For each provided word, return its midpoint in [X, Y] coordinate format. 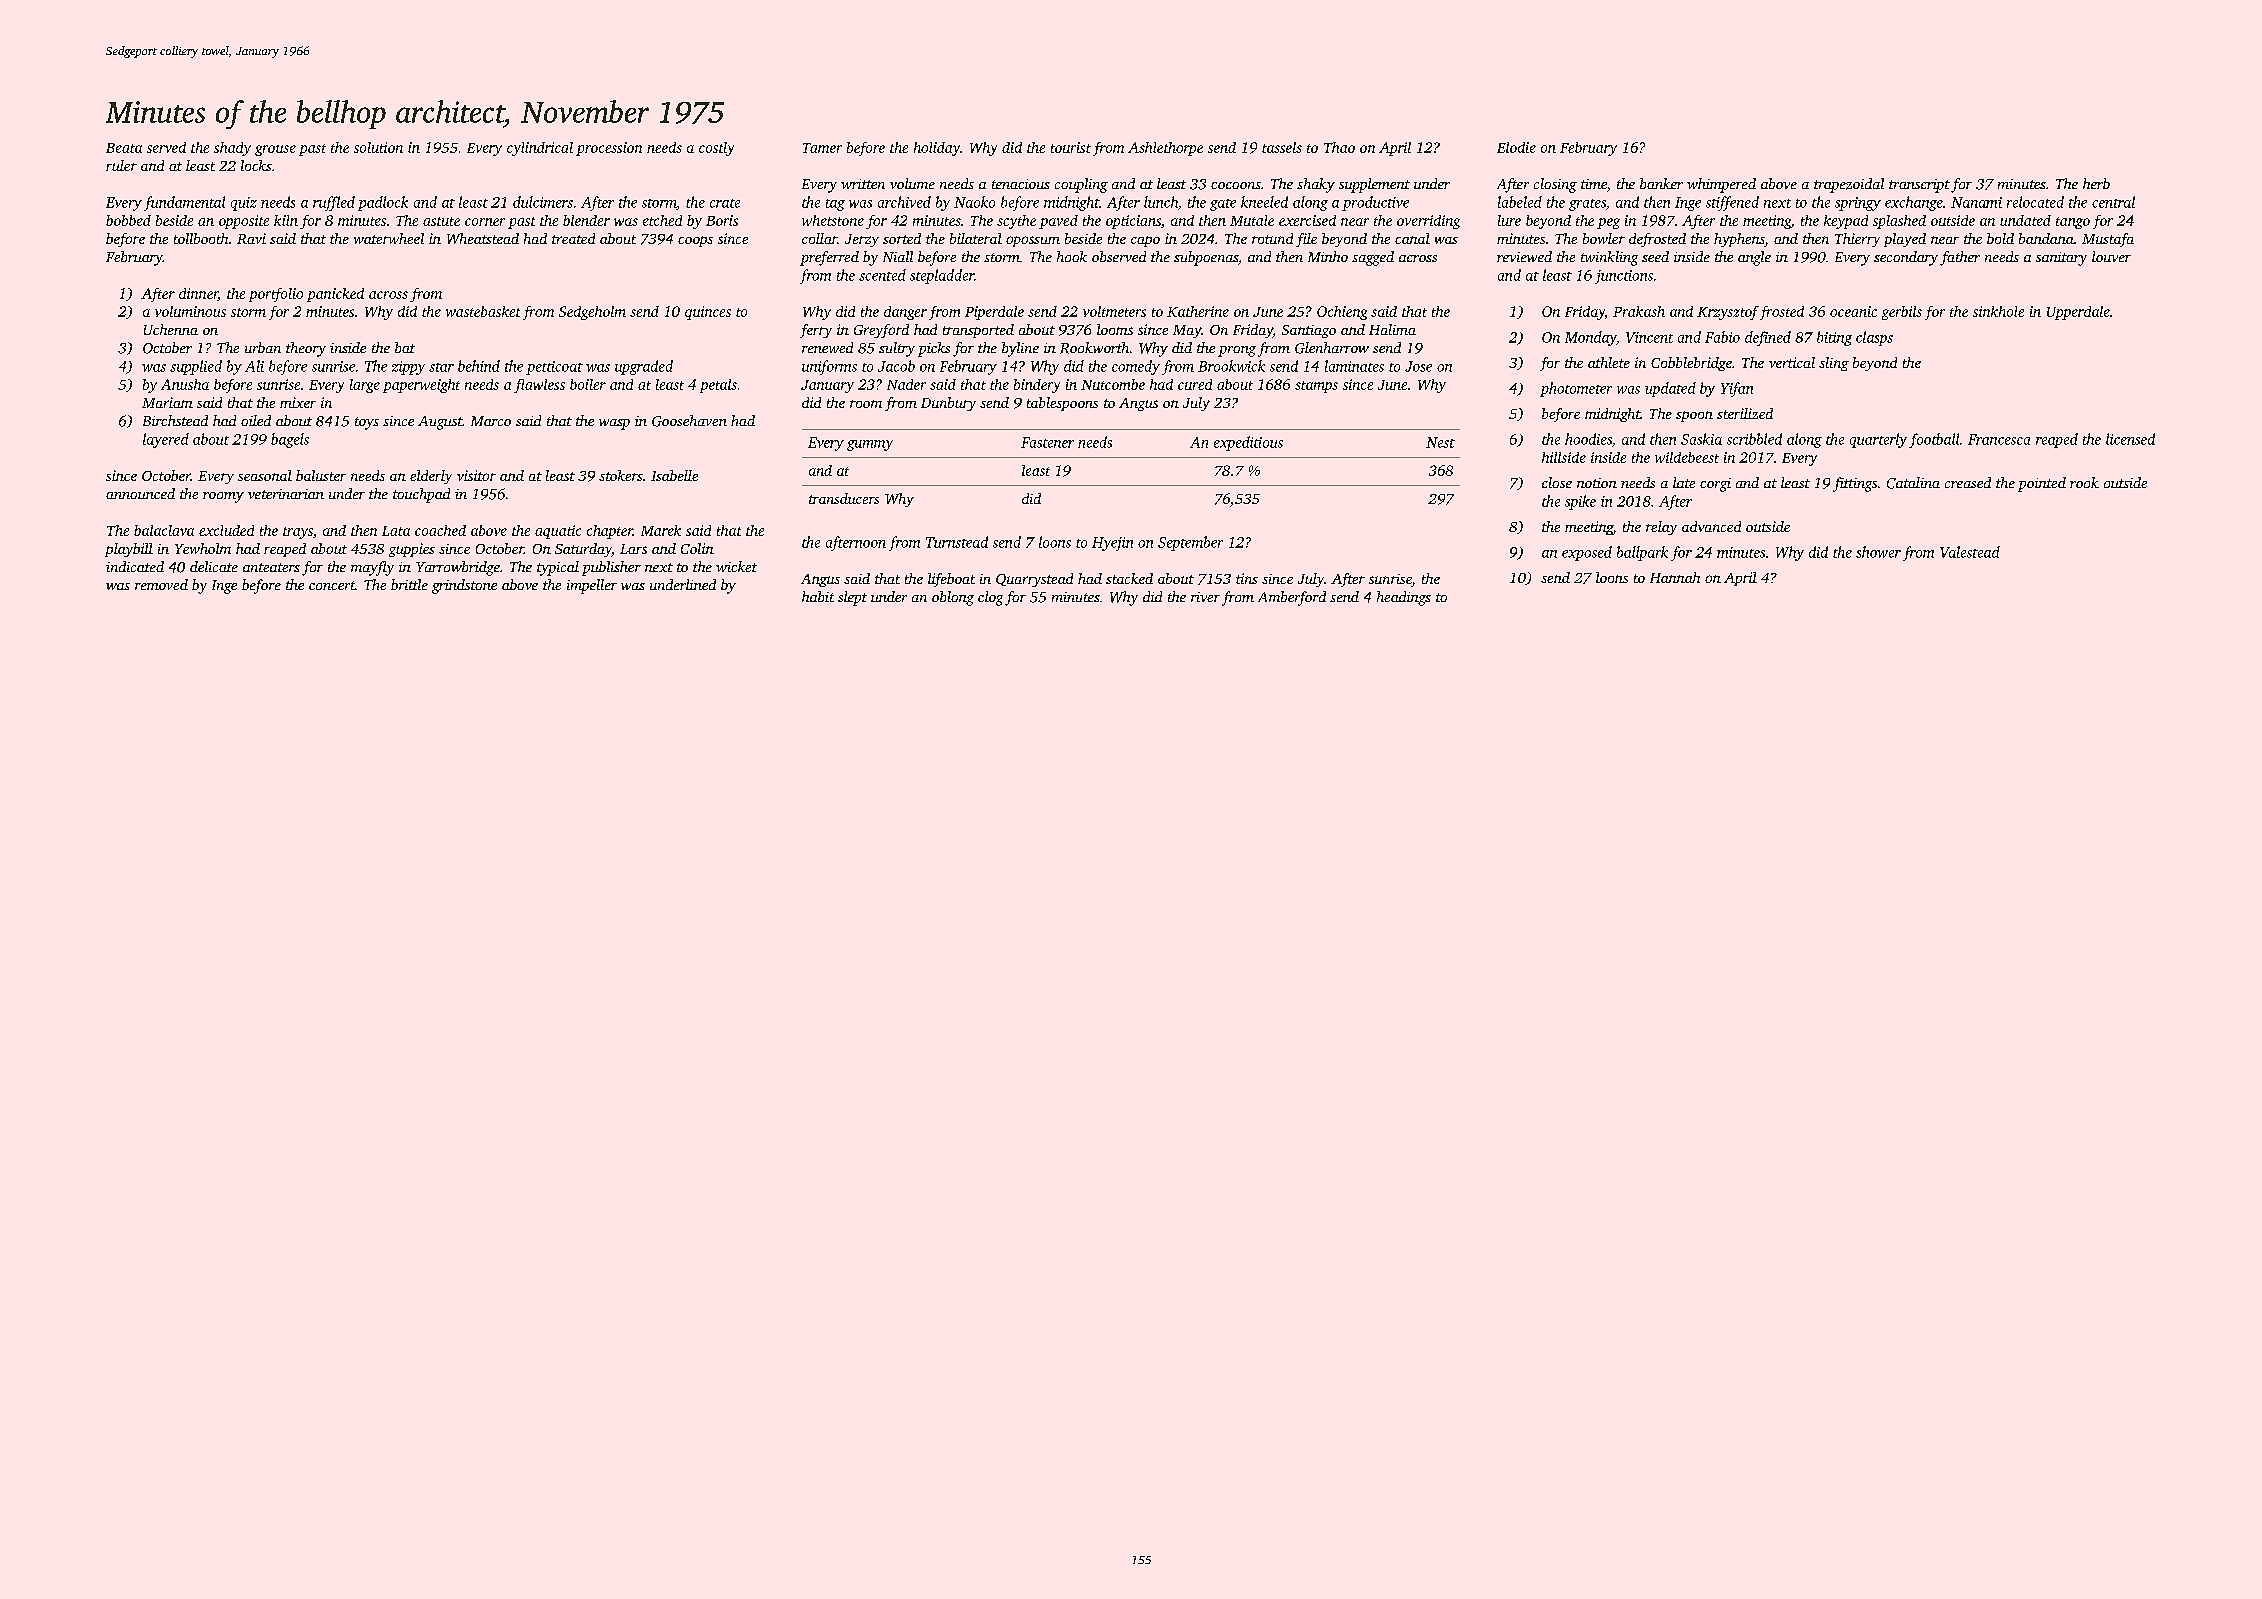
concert [332, 585]
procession [609, 149]
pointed [2042, 484]
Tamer [822, 148]
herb [2096, 183]
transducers [844, 498]
